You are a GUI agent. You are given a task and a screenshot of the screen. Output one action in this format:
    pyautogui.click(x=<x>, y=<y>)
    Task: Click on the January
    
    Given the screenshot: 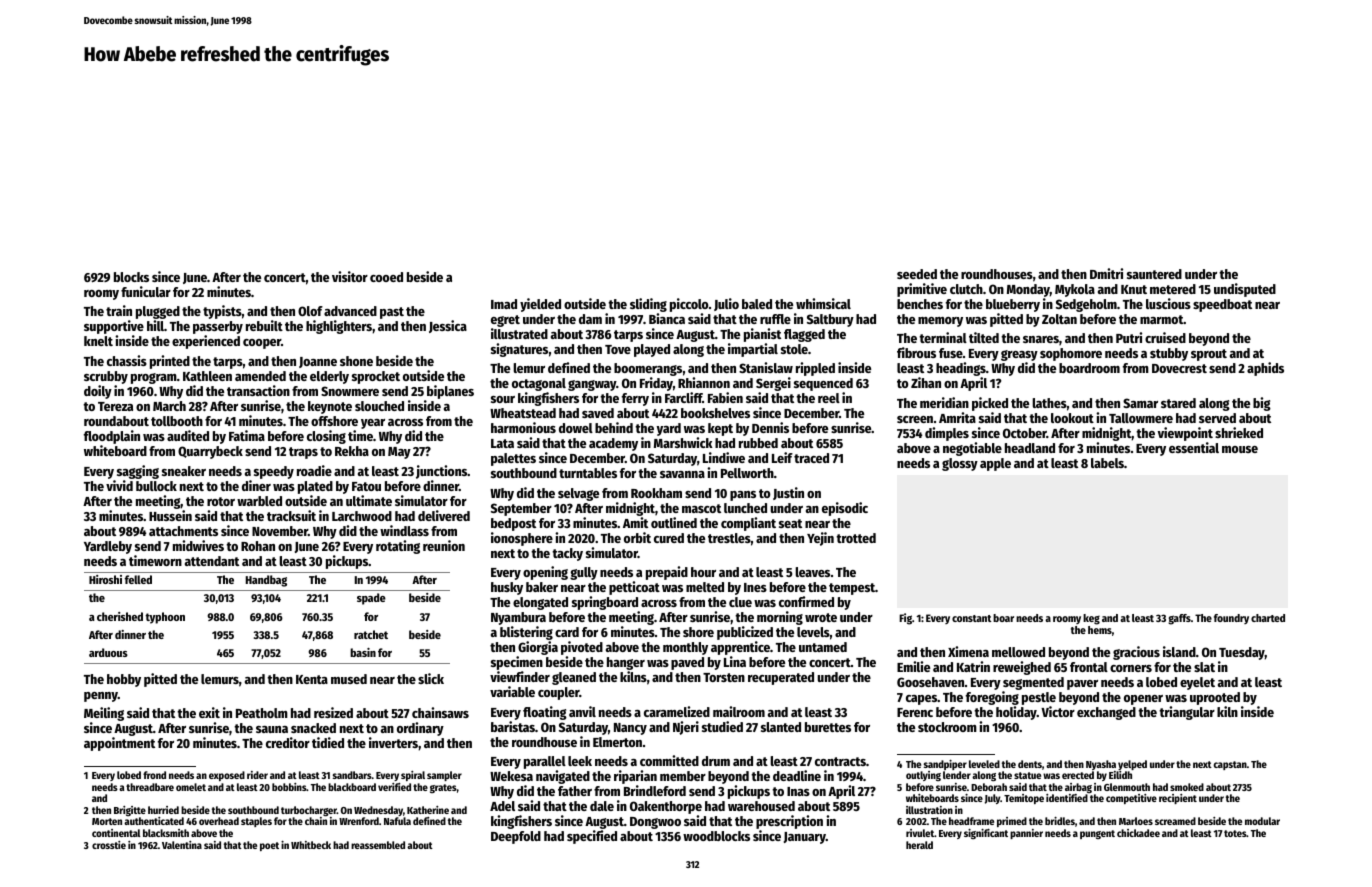 What is the action you would take?
    pyautogui.click(x=805, y=838)
